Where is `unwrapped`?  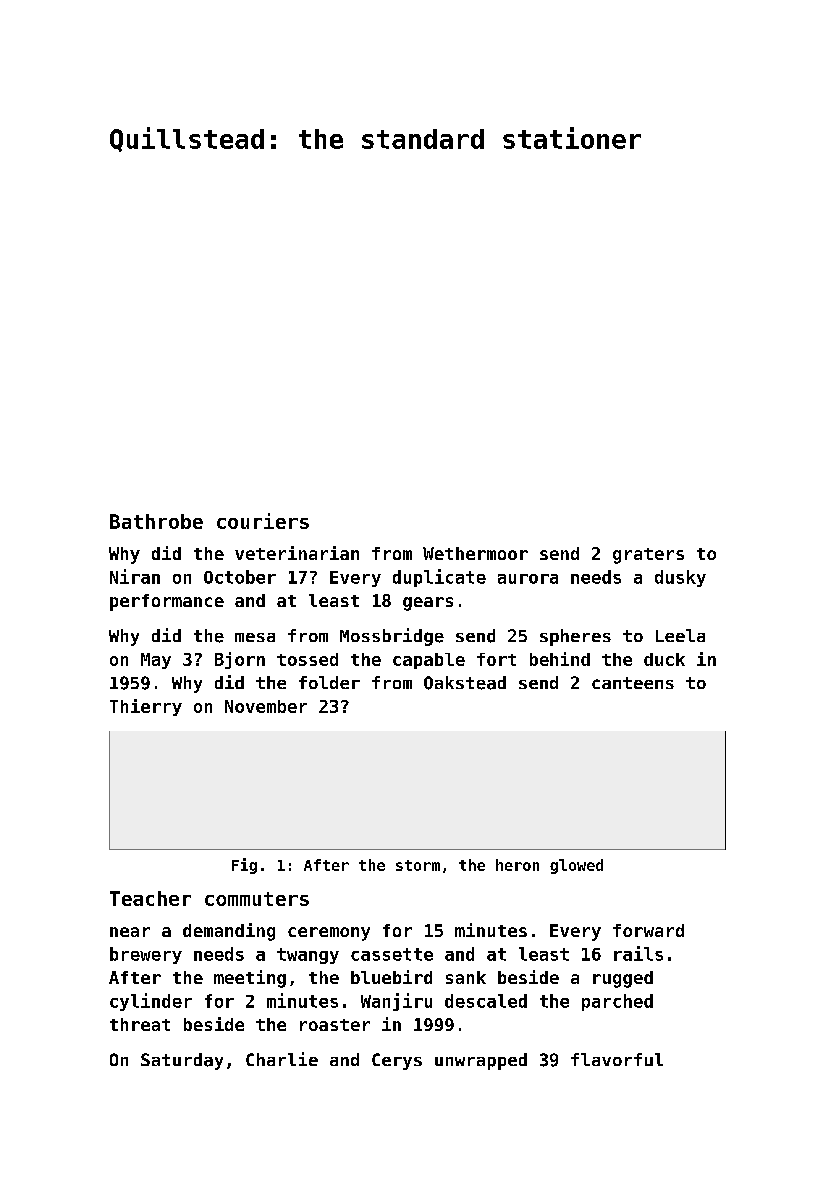
unwrapped is located at coordinates (481, 1061).
